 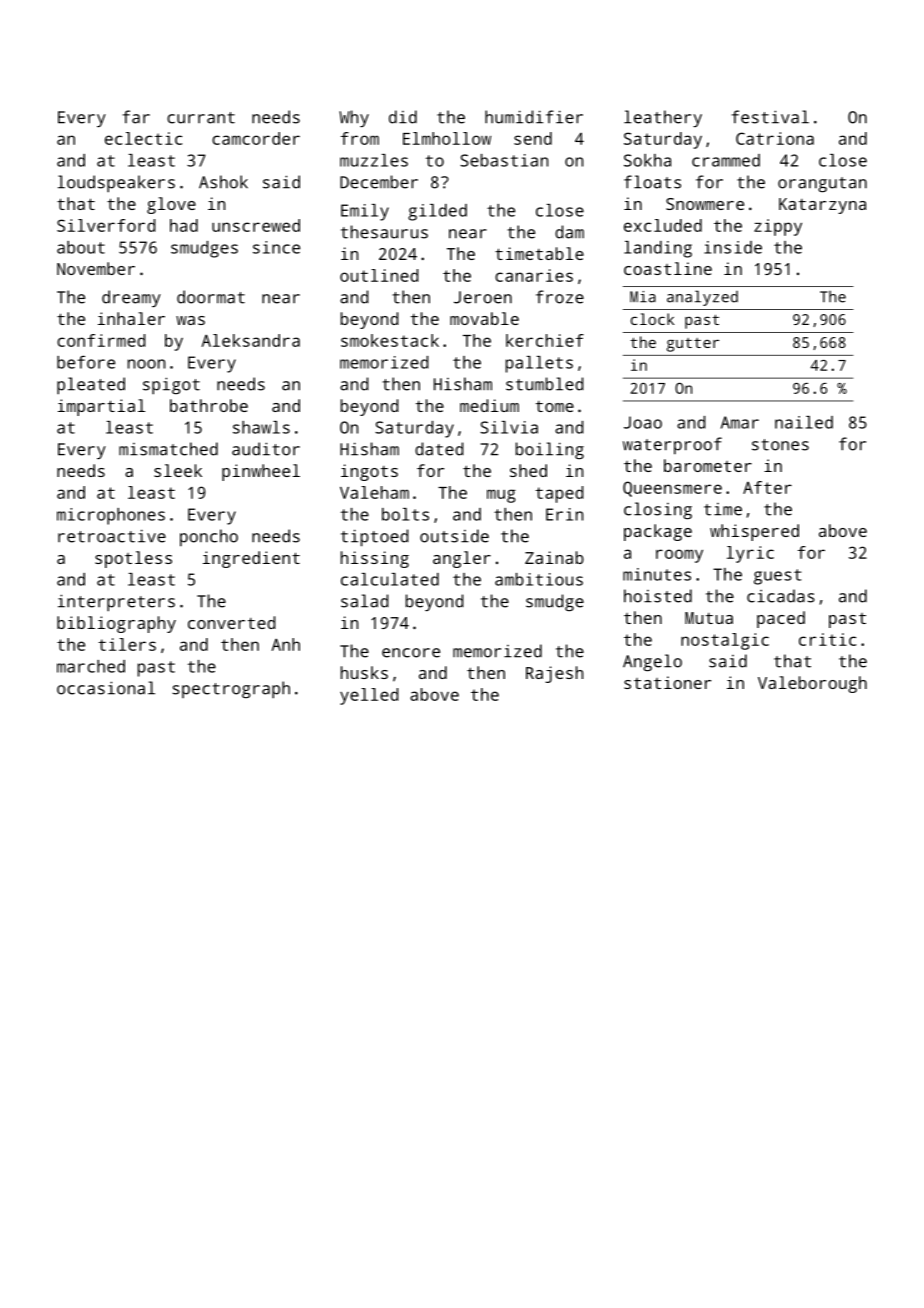 What do you see at coordinates (483, 297) in the image?
I see `Jeroen` at bounding box center [483, 297].
